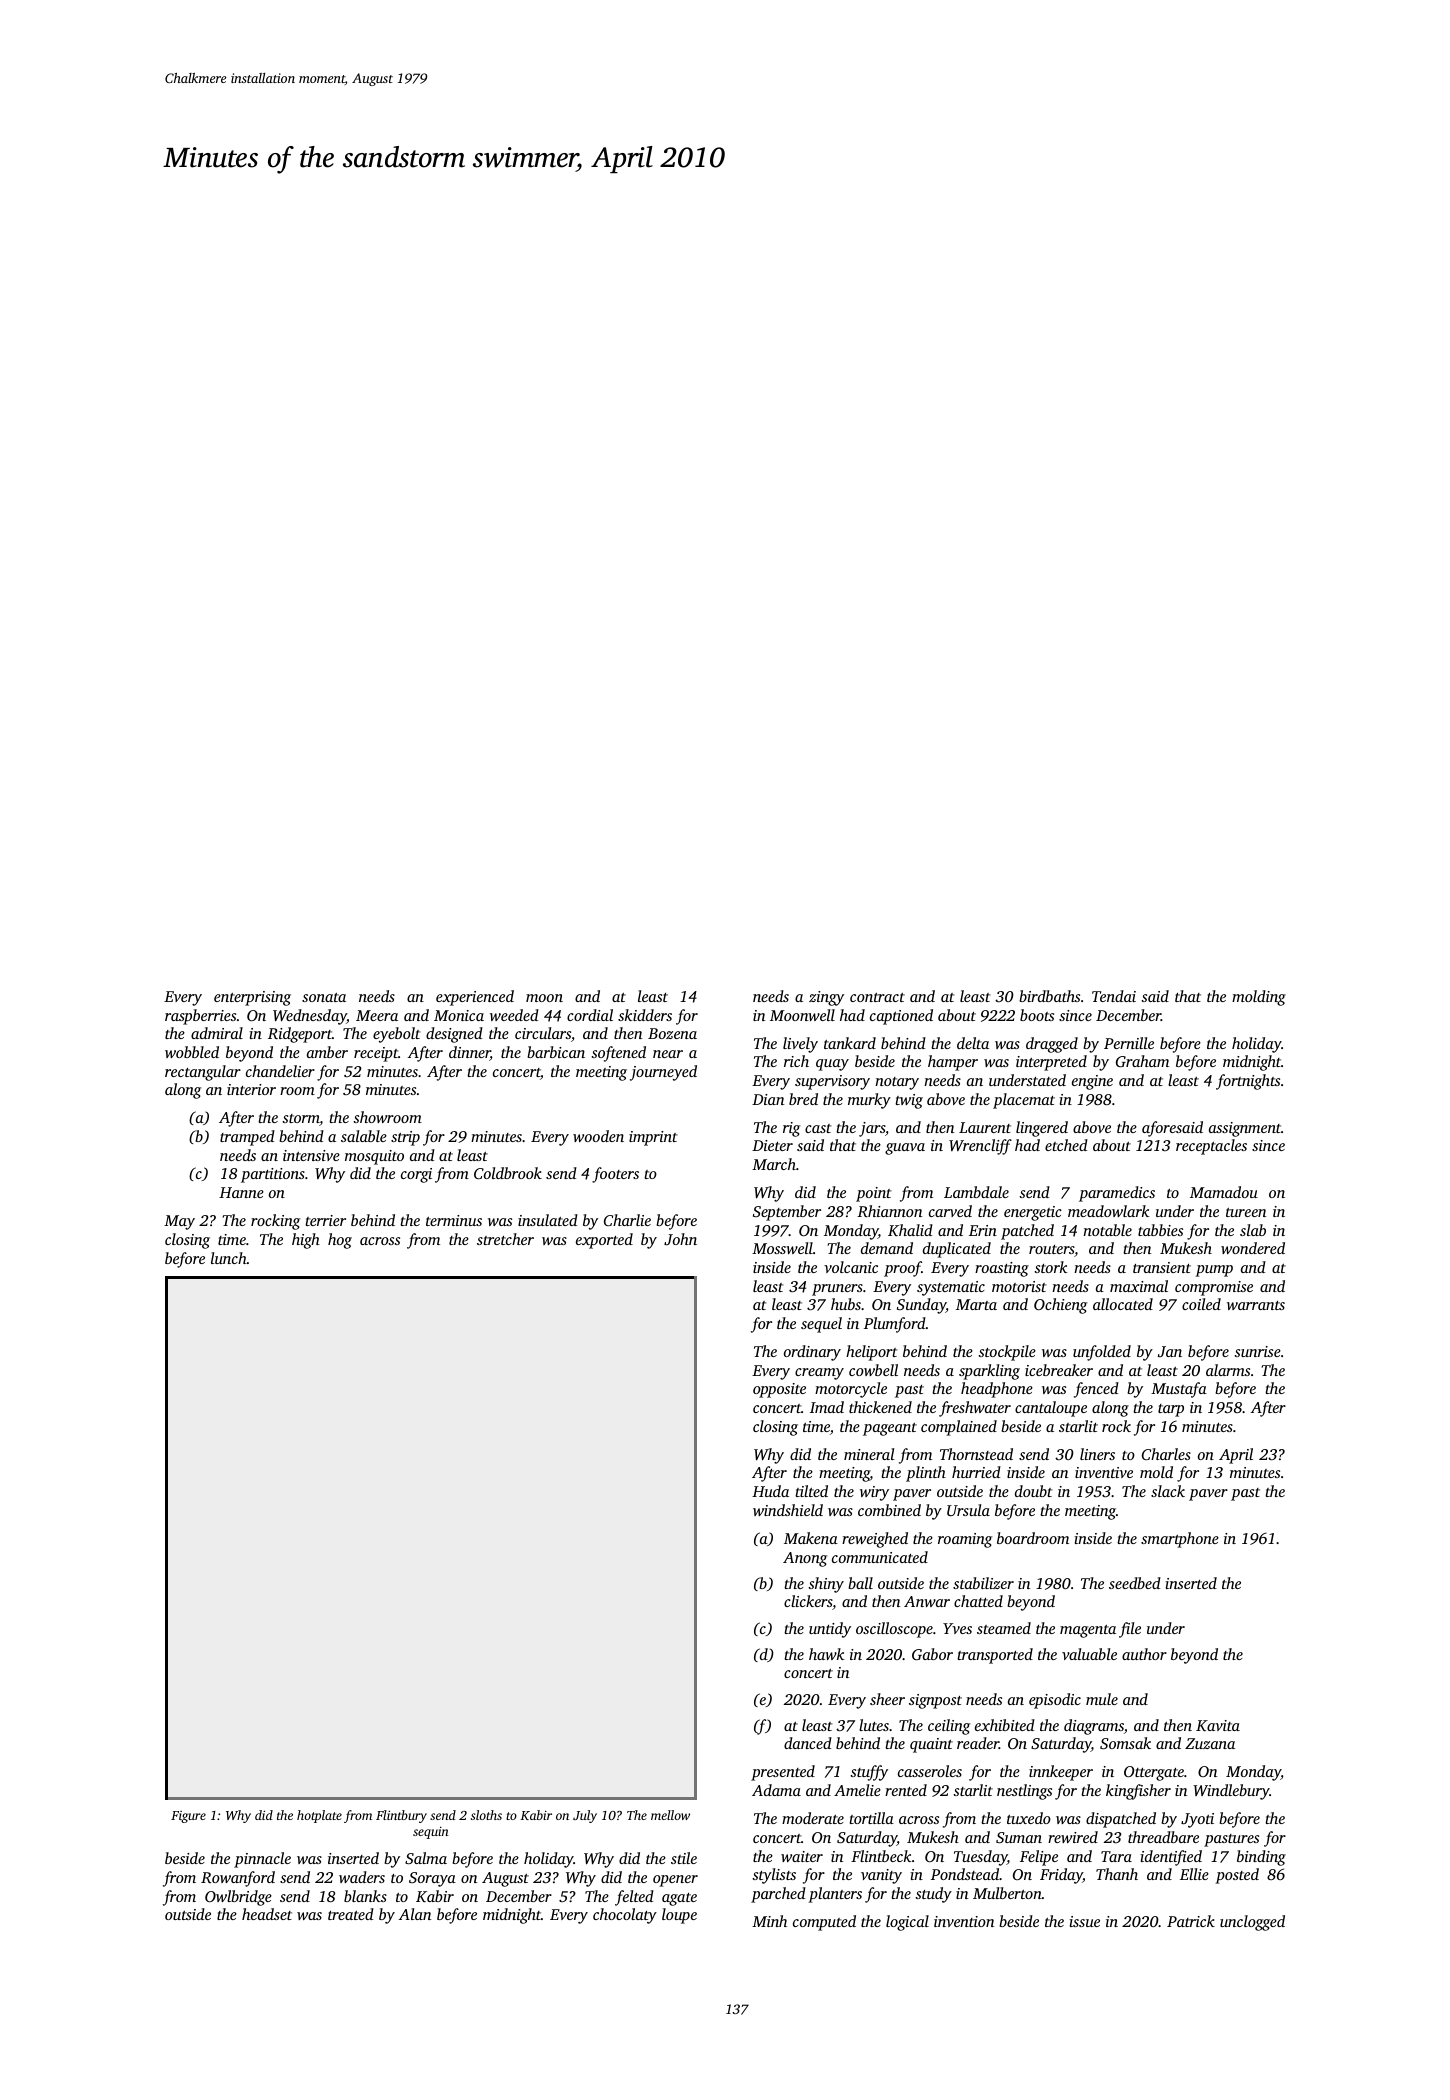 Image resolution: width=1450 pixels, height=2100 pixels. Describe the element at coordinates (475, 998) in the screenshot. I see `experienced` at that location.
